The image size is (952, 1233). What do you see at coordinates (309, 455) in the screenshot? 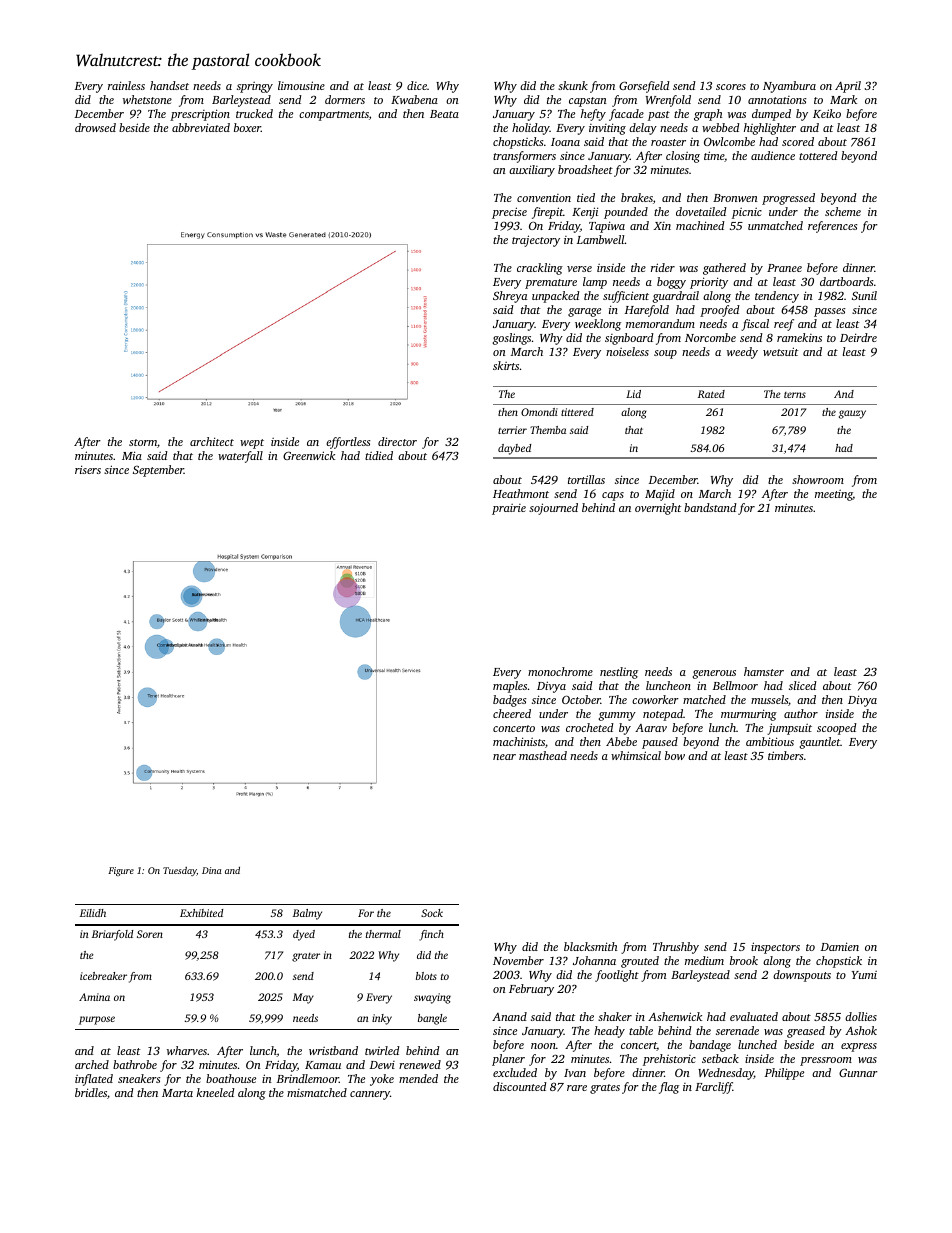
I see `Greenwick` at bounding box center [309, 455].
